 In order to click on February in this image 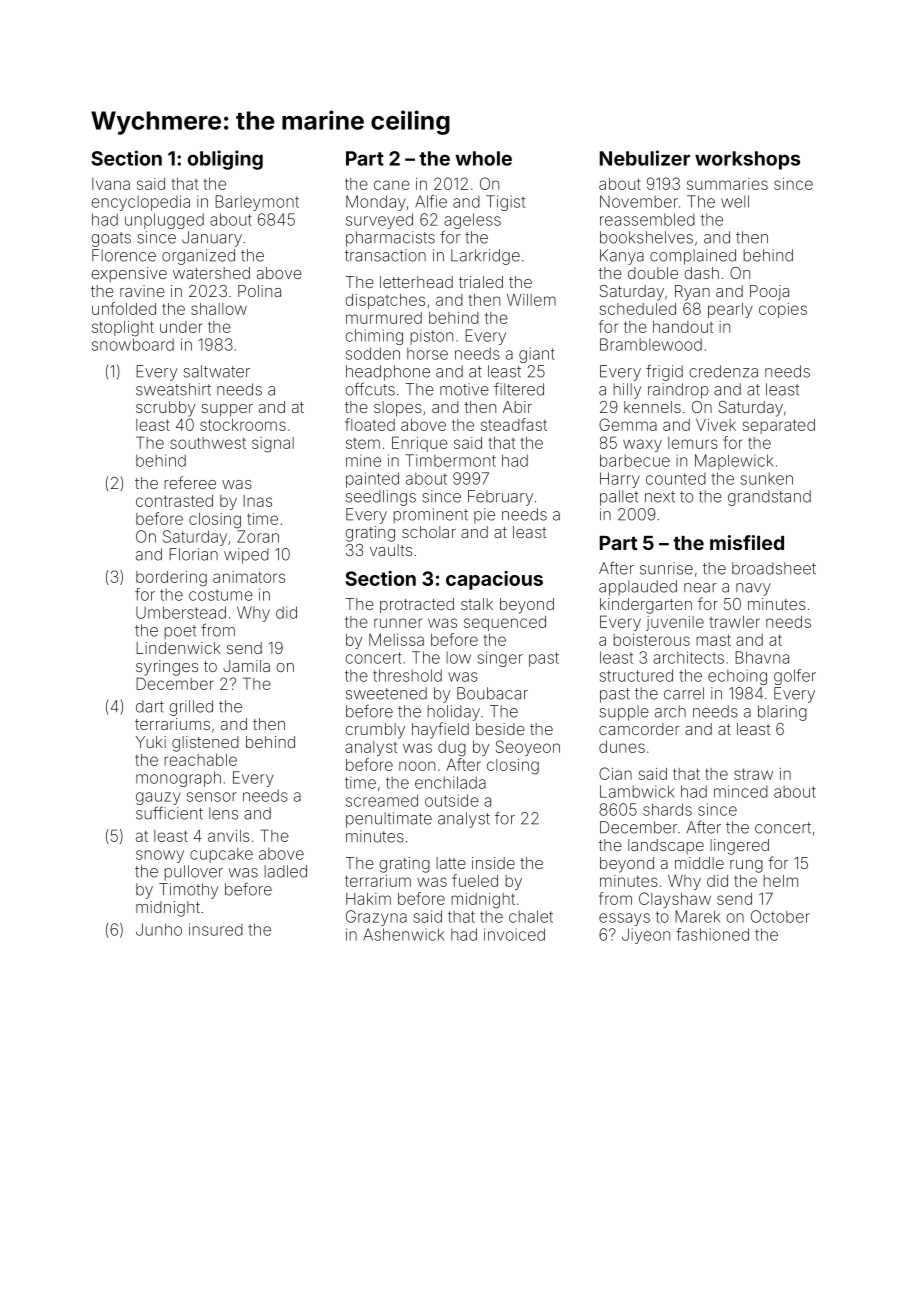, I will do `click(500, 498)`.
